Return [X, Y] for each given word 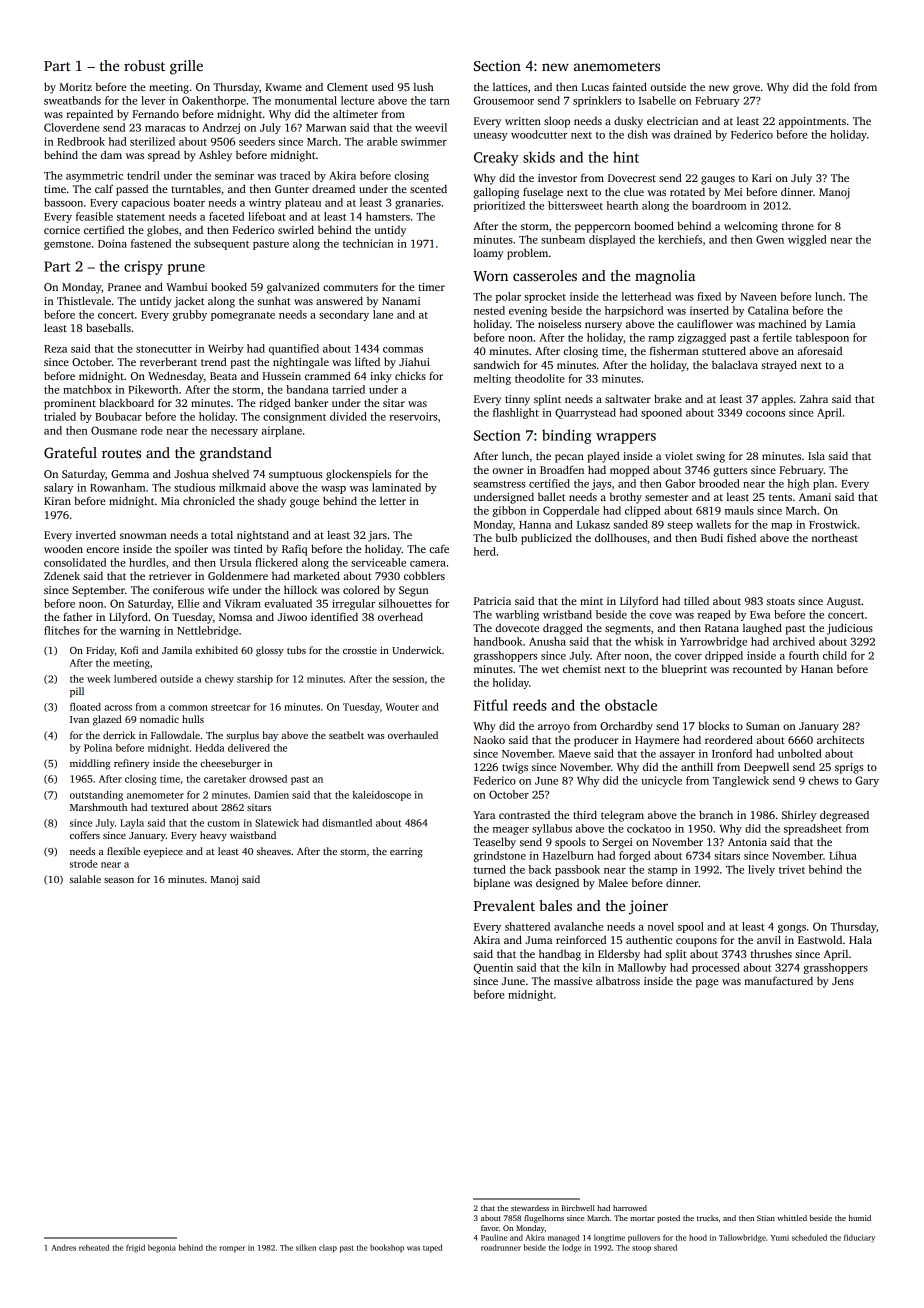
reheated [94, 1247]
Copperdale [571, 511]
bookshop [387, 1248]
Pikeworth [153, 389]
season [119, 880]
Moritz [75, 87]
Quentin [493, 968]
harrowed [630, 1208]
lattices [510, 87]
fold [840, 86]
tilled [696, 600]
